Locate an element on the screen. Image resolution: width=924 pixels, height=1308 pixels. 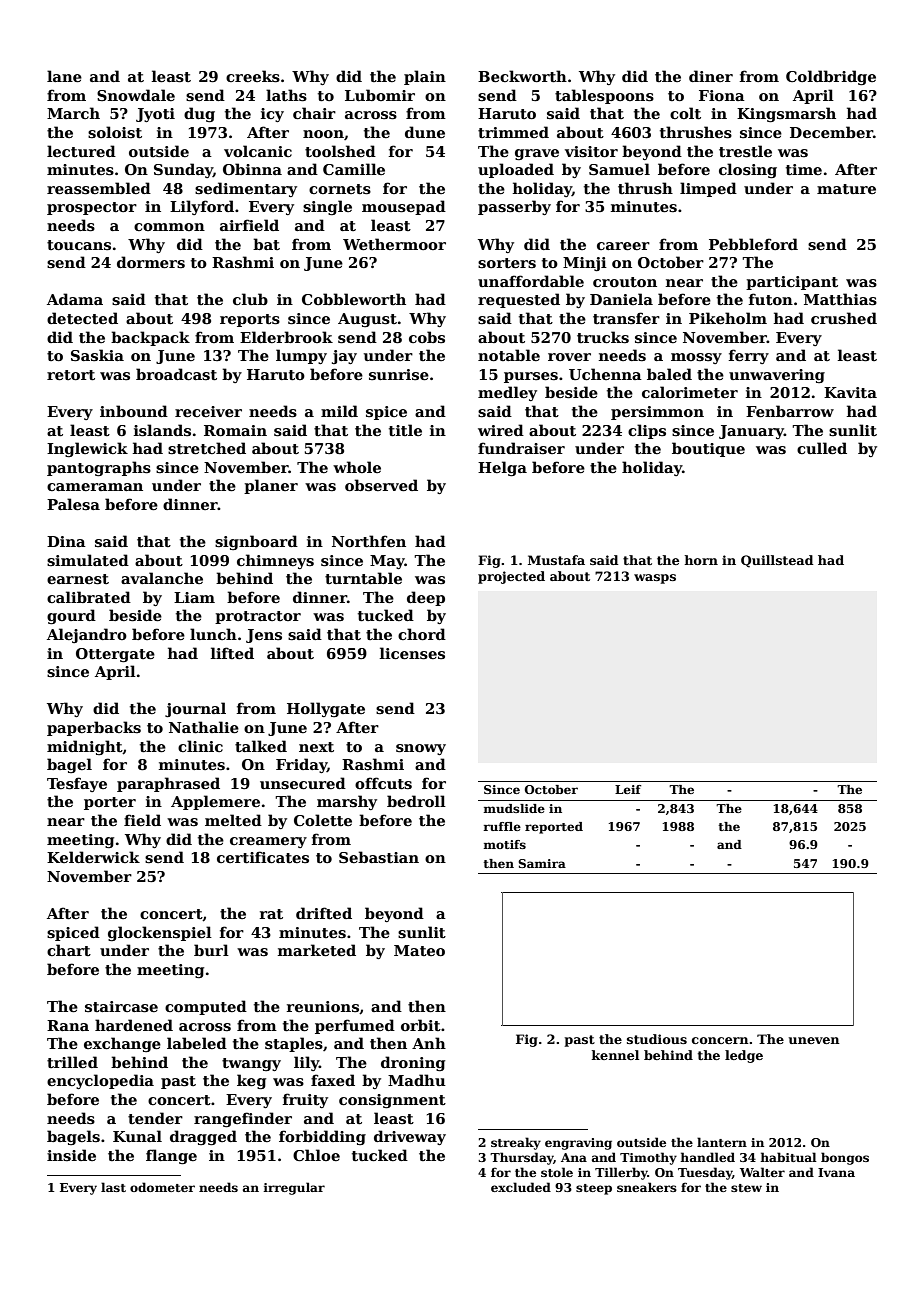
glockenspiel is located at coordinates (160, 933).
